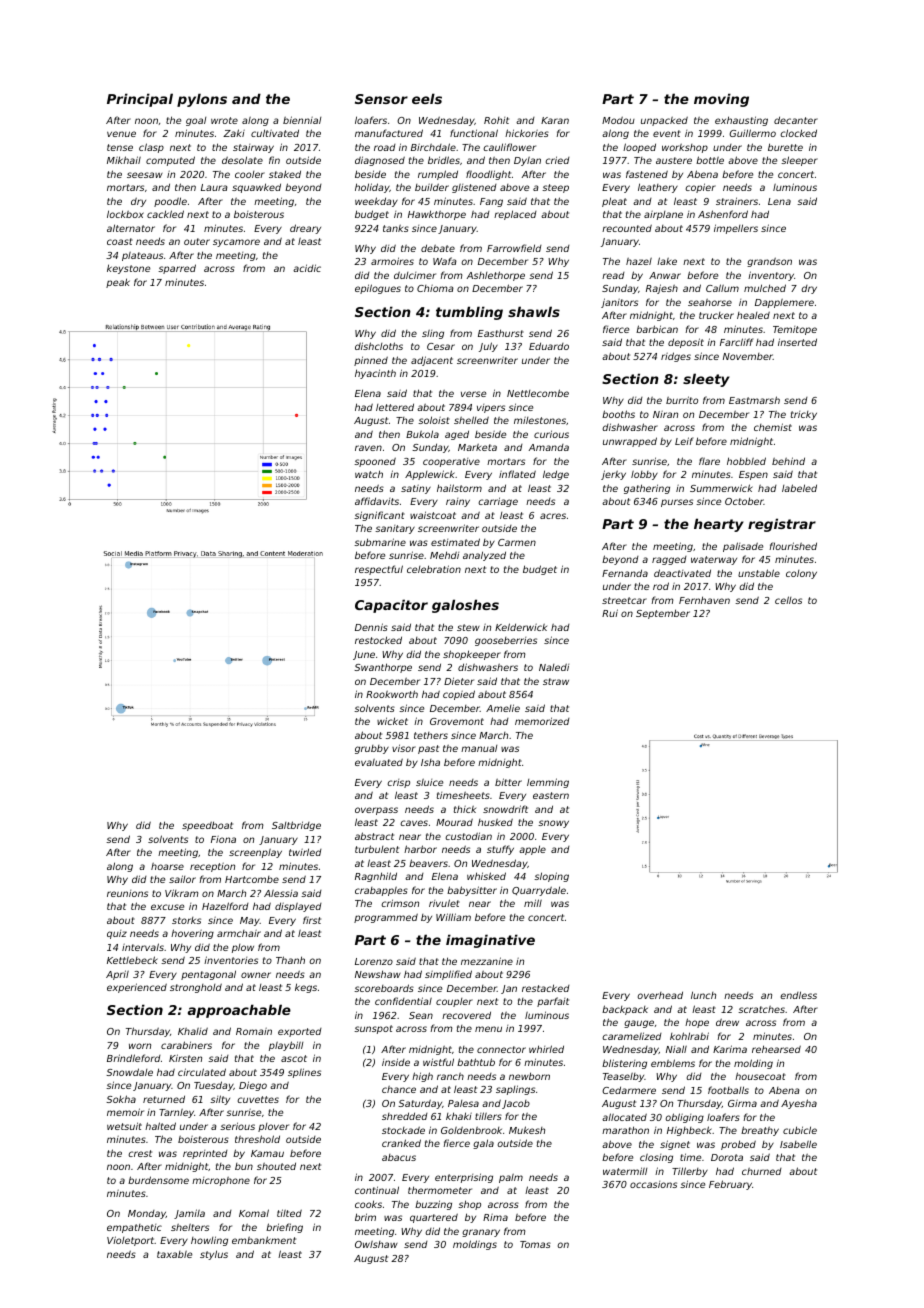 The height and width of the document is (1308, 924). Describe the element at coordinates (481, 1233) in the document. I see `granary` at that location.
